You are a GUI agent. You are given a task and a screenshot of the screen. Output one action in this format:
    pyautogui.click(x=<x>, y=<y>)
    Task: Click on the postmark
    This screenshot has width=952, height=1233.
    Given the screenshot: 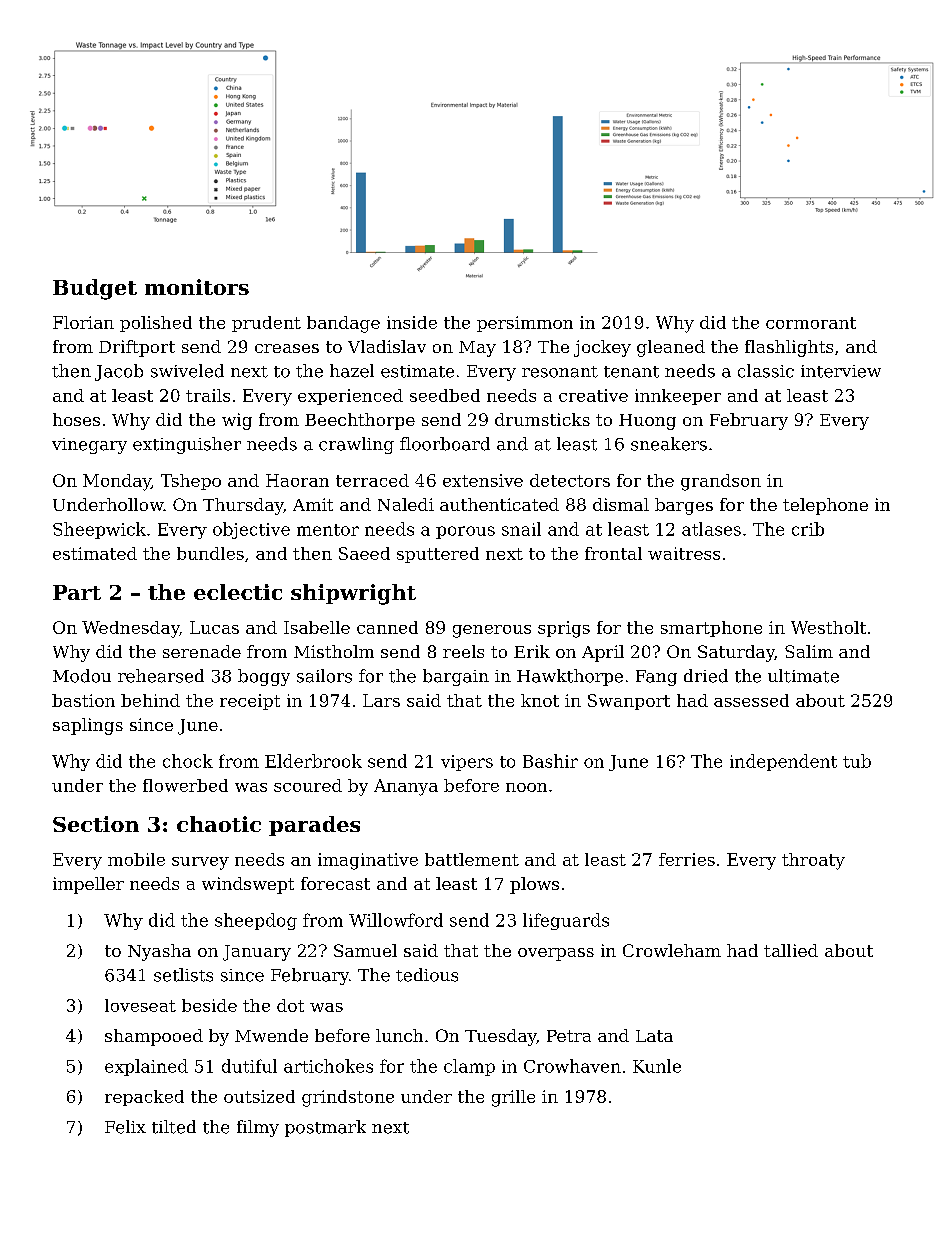 What is the action you would take?
    pyautogui.click(x=325, y=1128)
